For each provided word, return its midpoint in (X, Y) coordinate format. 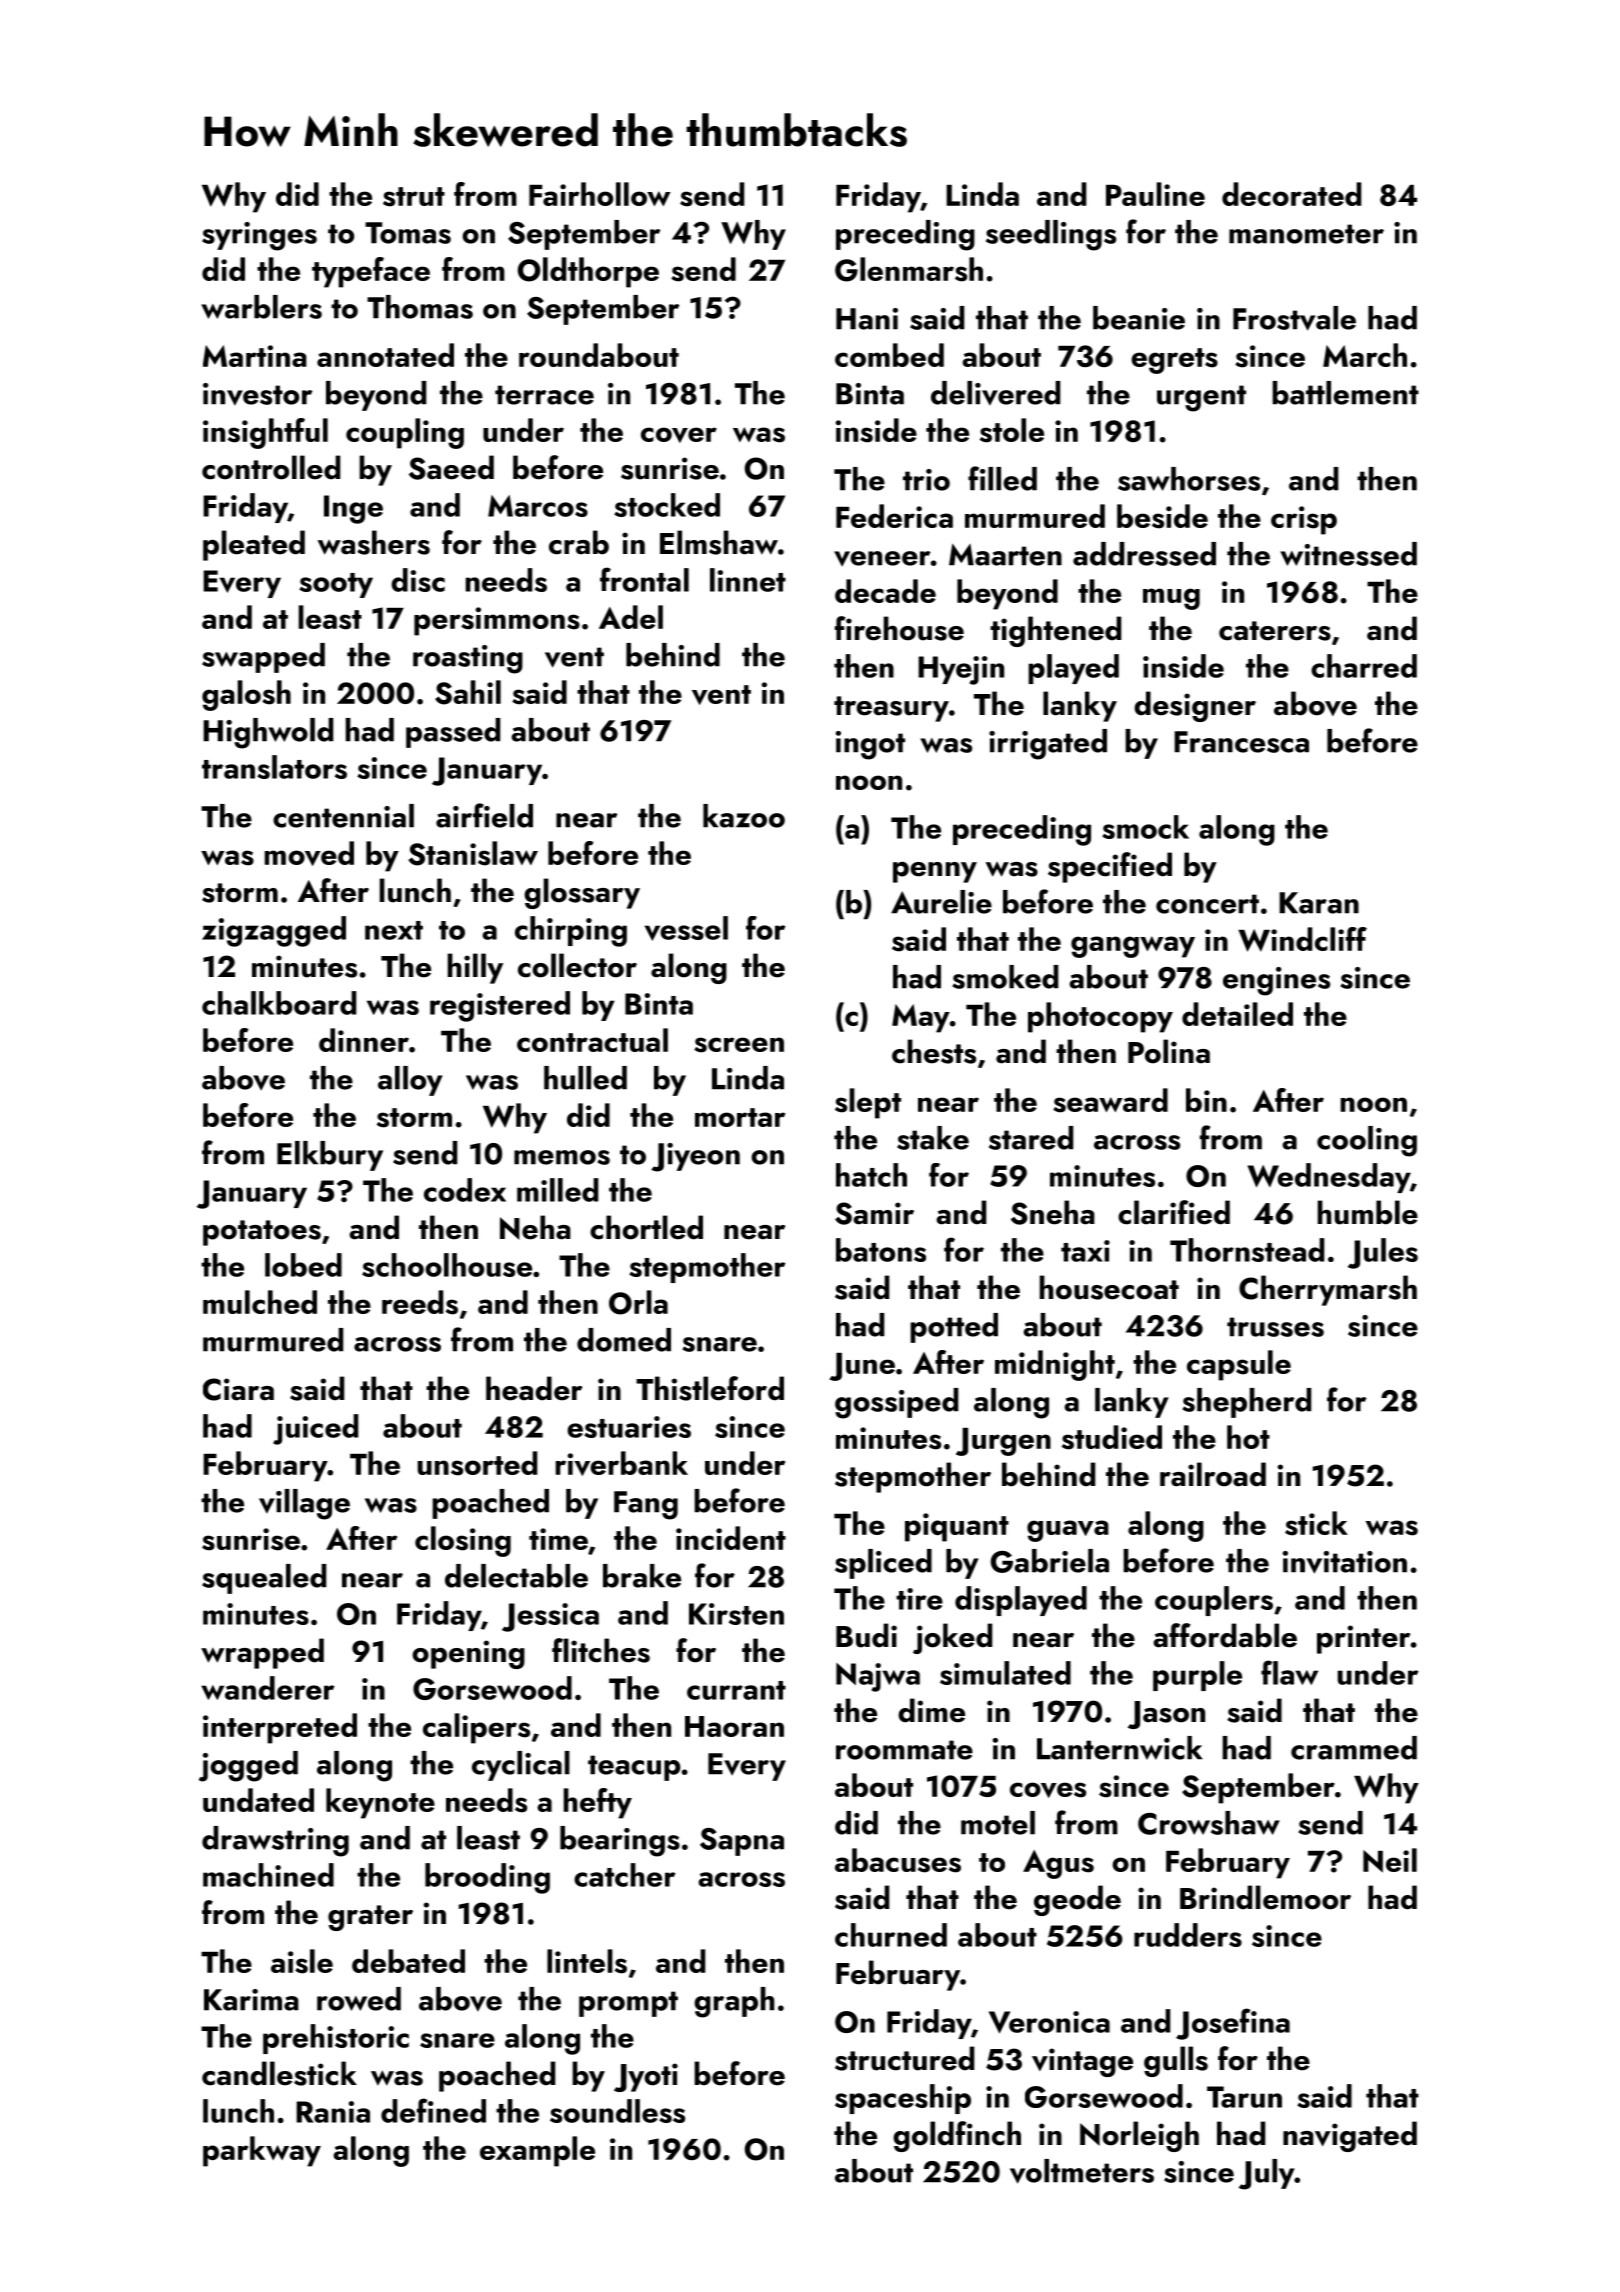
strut (414, 197)
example (537, 2151)
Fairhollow (599, 194)
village (304, 1504)
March (1365, 355)
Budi (866, 1635)
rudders (1188, 1935)
